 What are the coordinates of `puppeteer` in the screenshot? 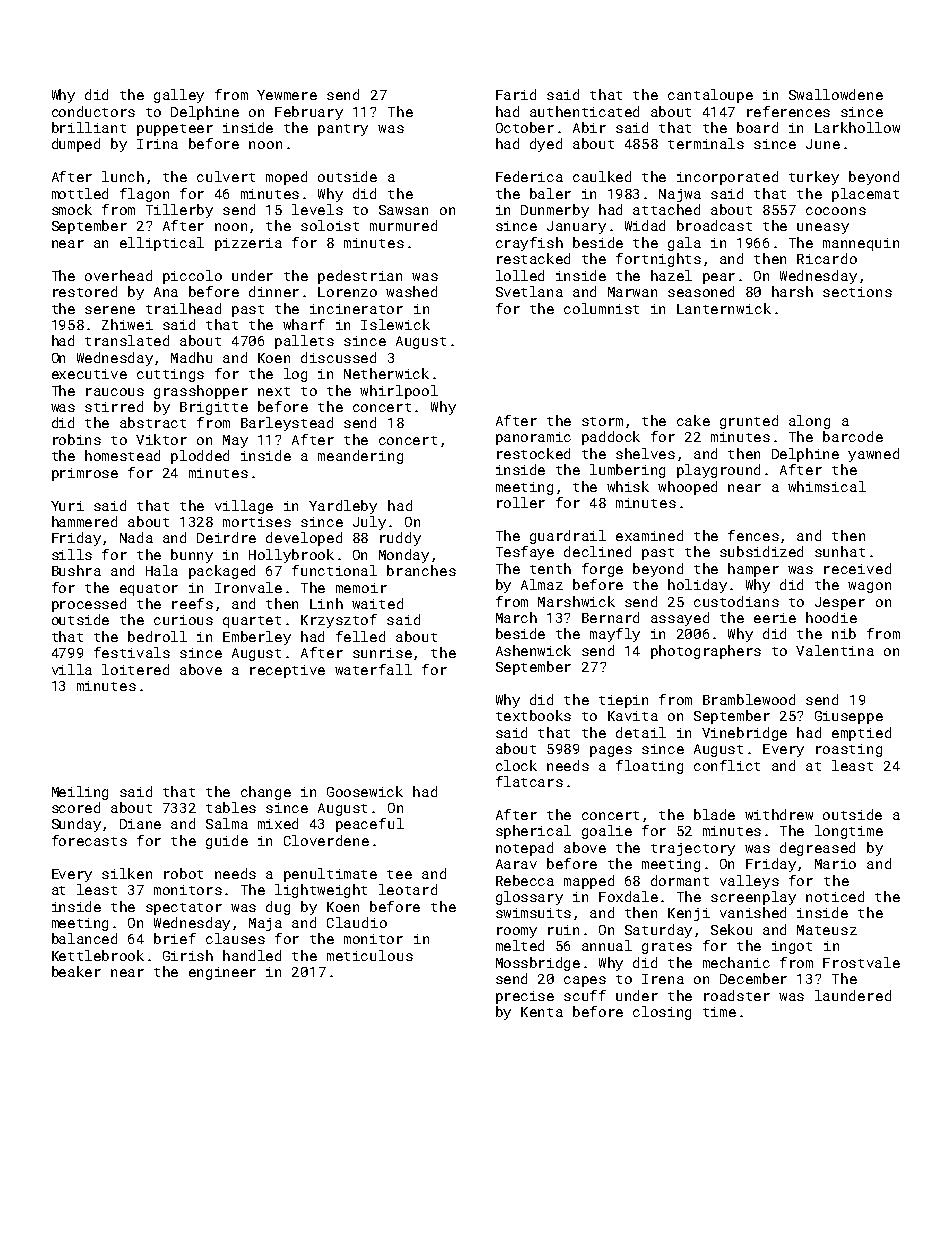 It's located at (175, 130).
